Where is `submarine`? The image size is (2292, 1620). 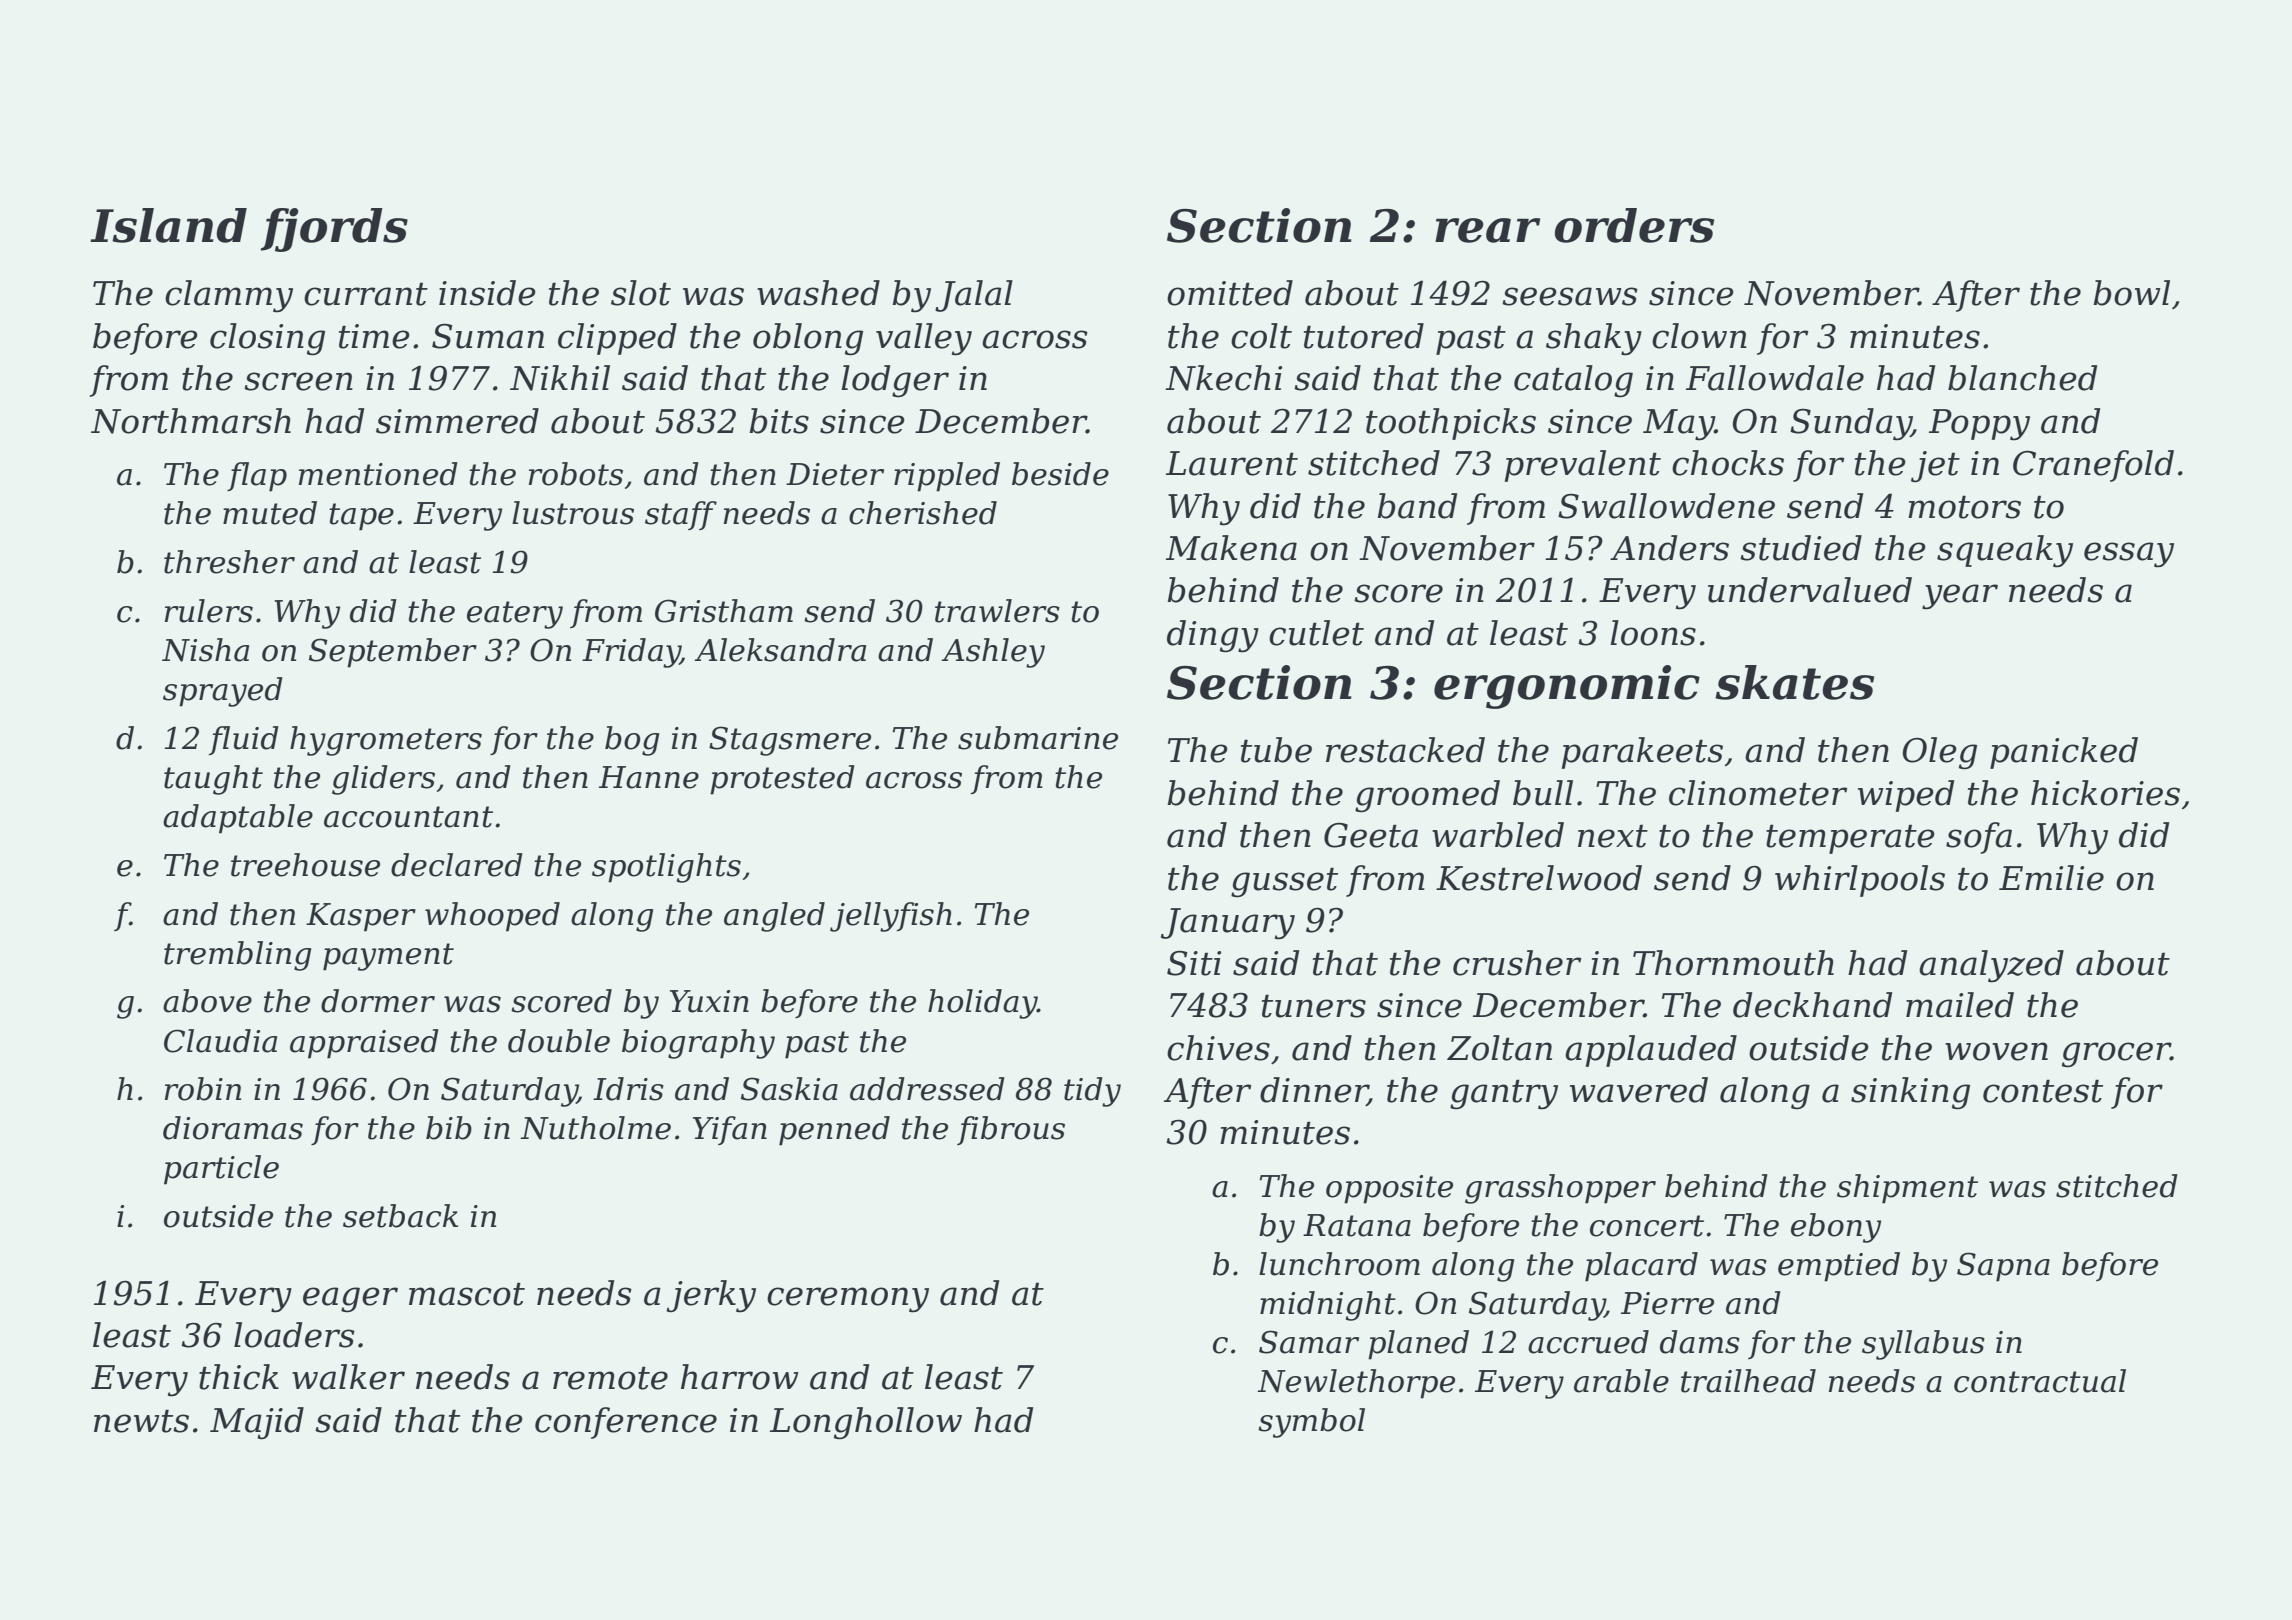 submarine is located at coordinates (1038, 738).
